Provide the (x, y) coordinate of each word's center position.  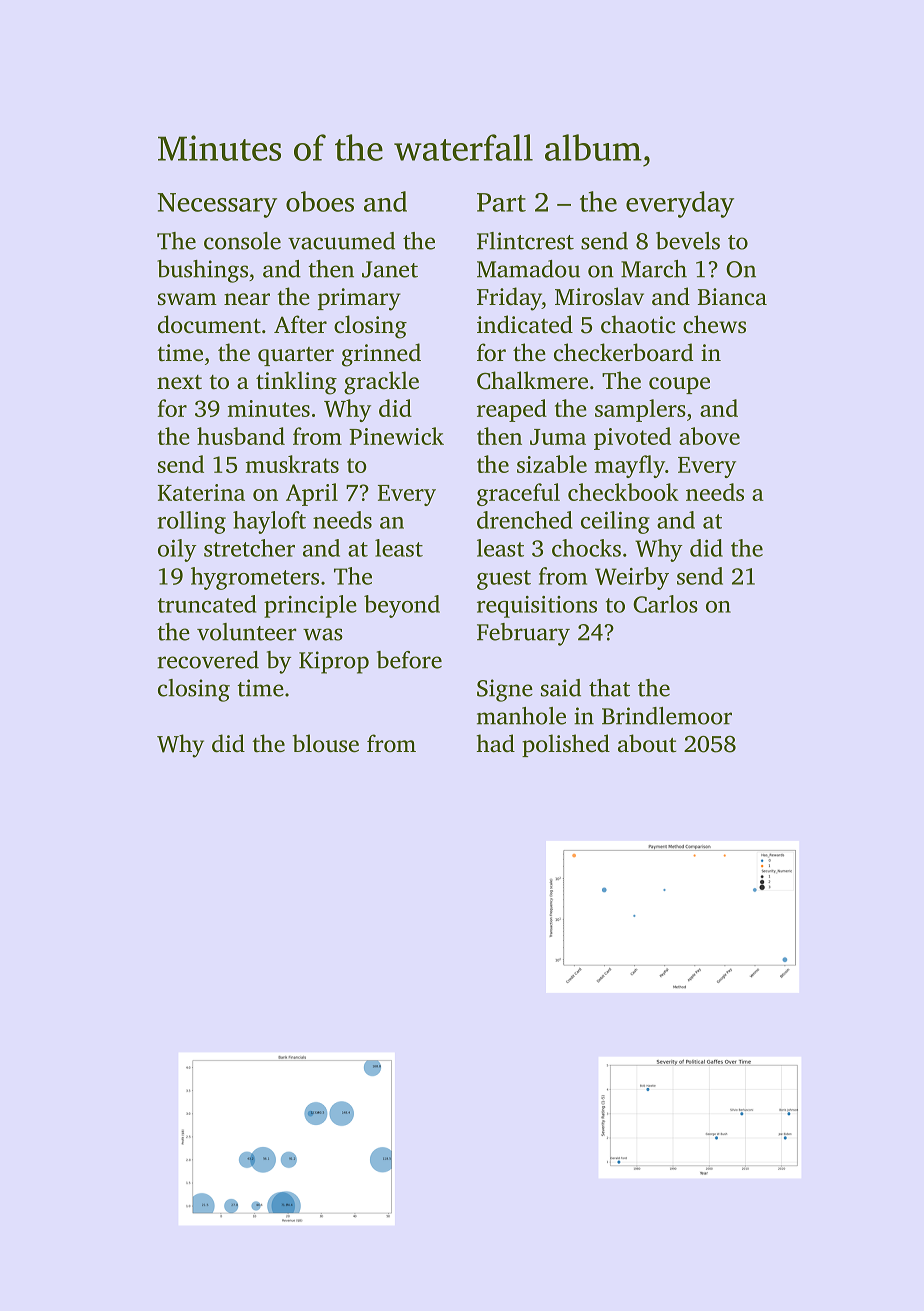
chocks (586, 548)
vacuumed (341, 241)
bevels (688, 241)
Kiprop (334, 662)
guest (504, 580)
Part (501, 202)
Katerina (201, 492)
